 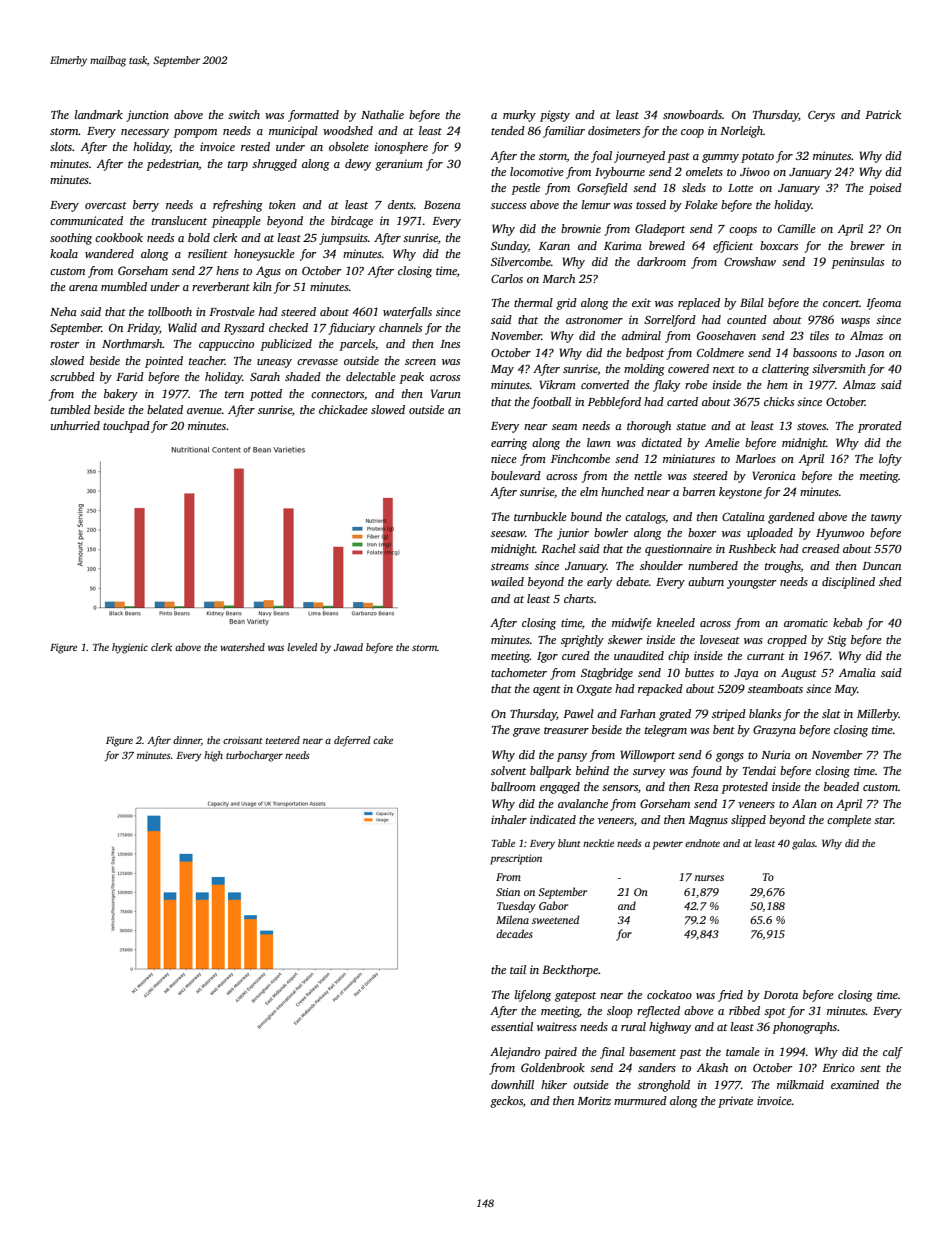 What do you see at coordinates (709, 878) in the document?
I see `nurses` at bounding box center [709, 878].
